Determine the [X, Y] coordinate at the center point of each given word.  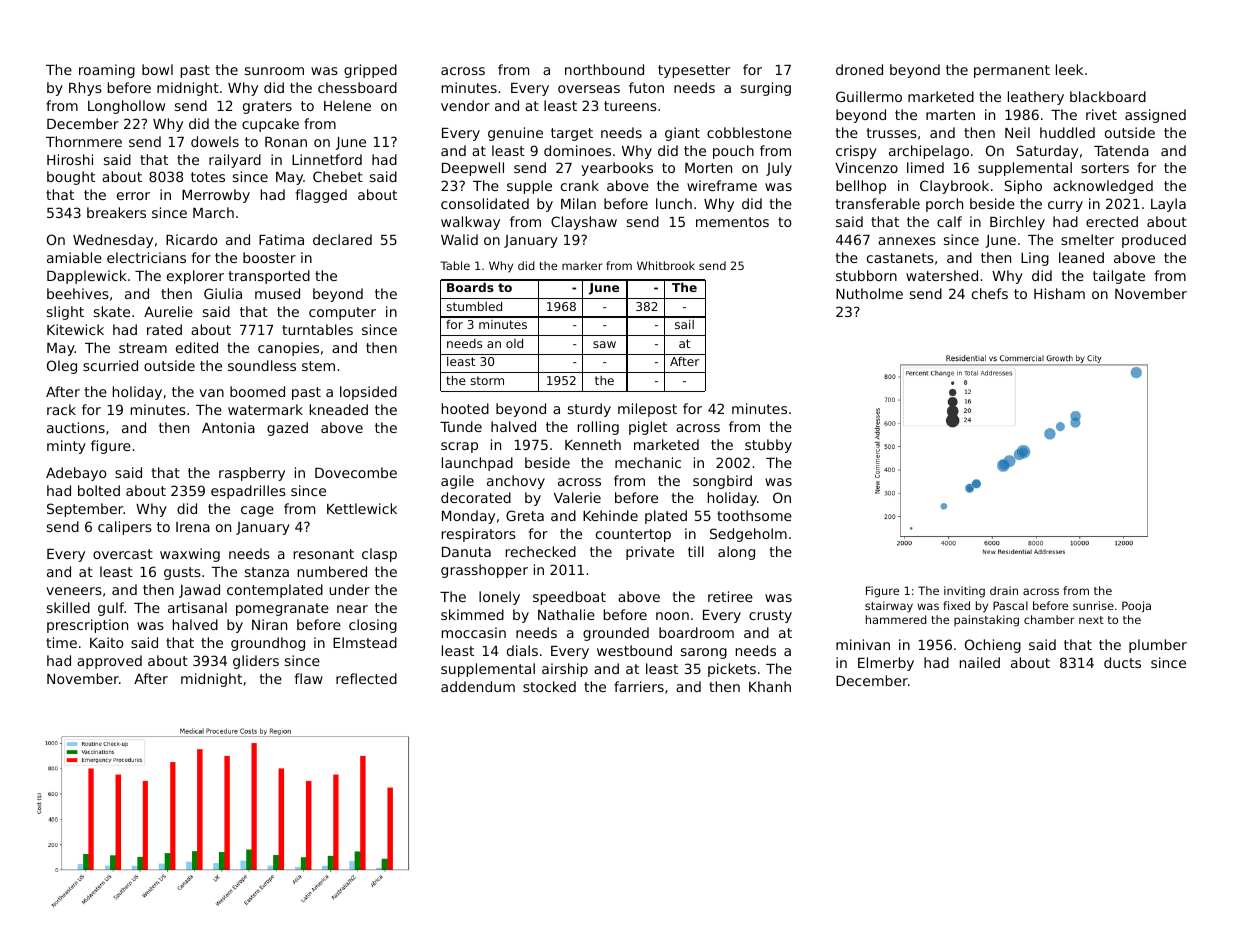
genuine [515, 134]
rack [61, 409]
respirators [479, 535]
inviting [964, 592]
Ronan [286, 142]
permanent [1012, 71]
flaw [308, 678]
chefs [990, 293]
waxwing [190, 555]
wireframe [722, 185]
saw [604, 344]
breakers [116, 212]
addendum [478, 686]
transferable [878, 203]
